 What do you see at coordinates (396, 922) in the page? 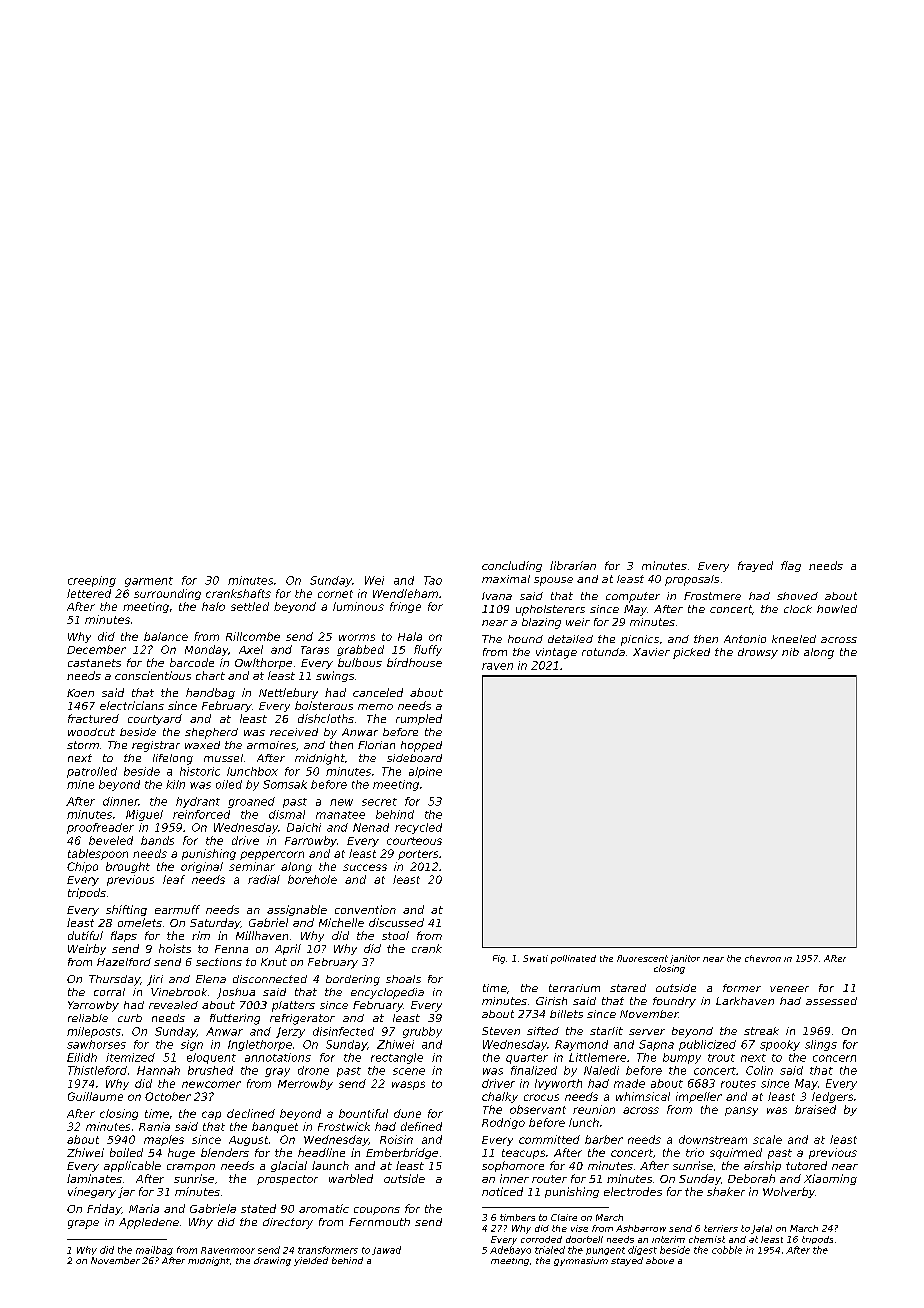
I see `discussed` at bounding box center [396, 922].
